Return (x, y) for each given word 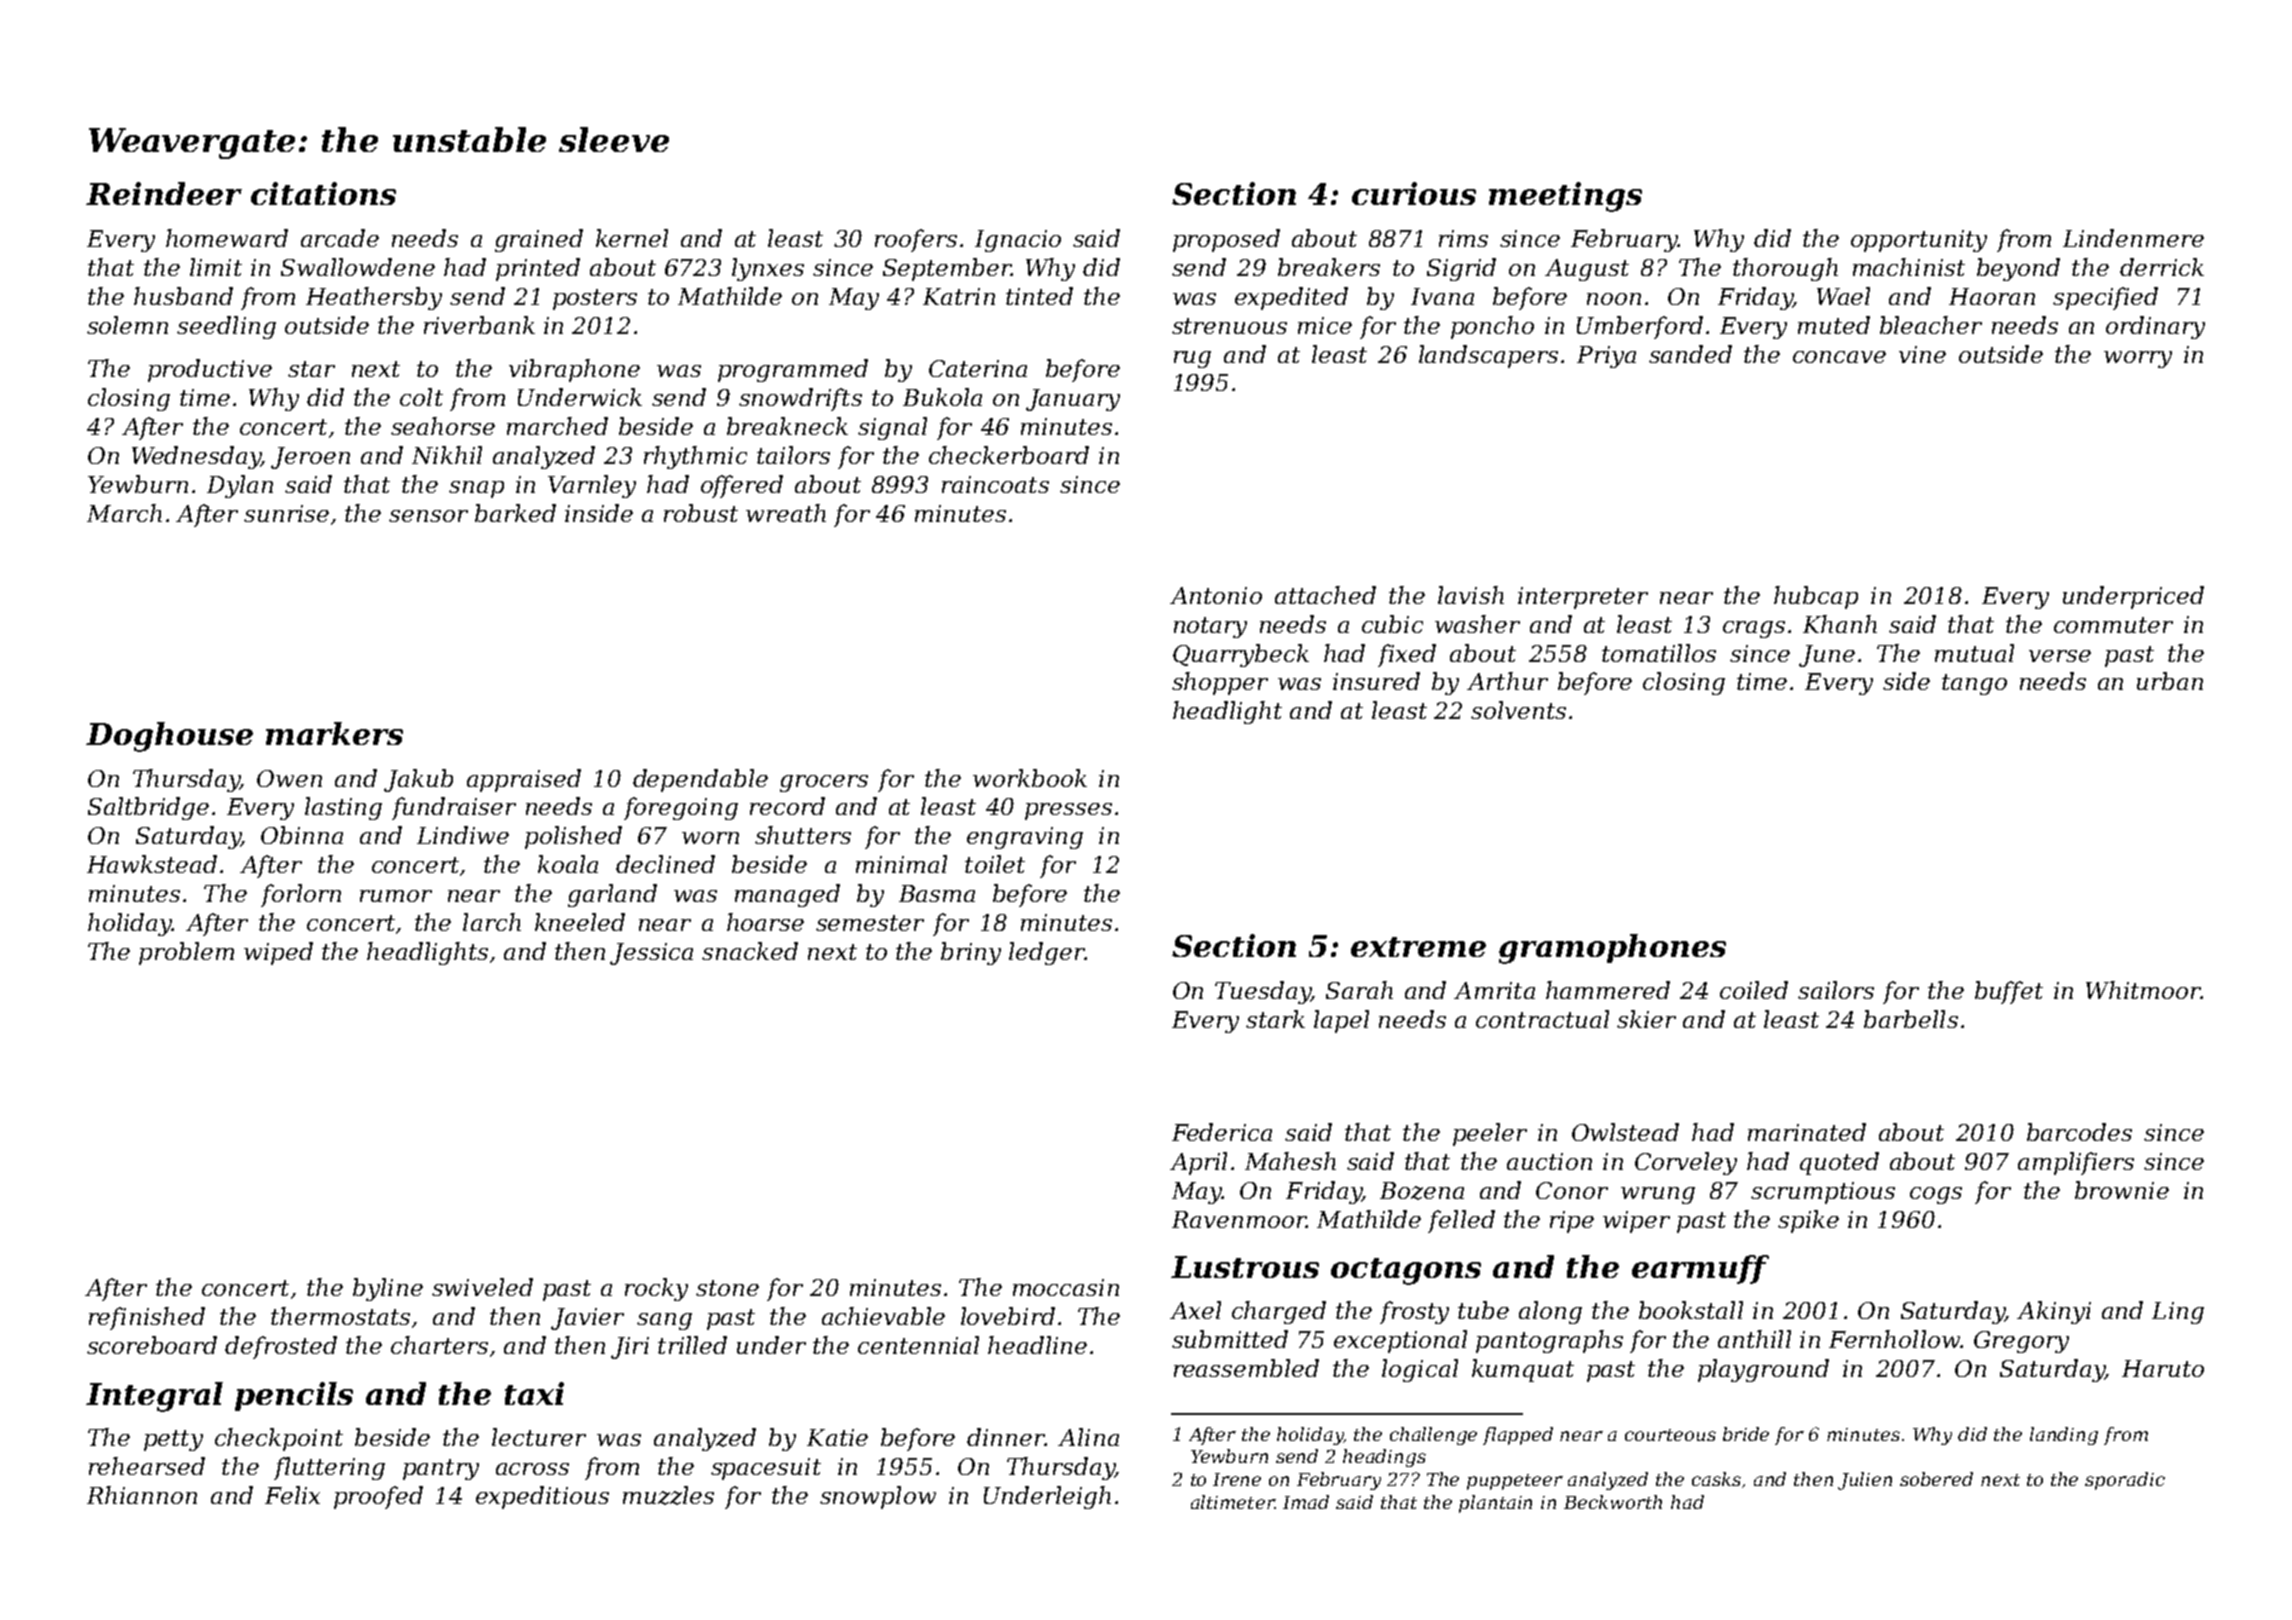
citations (323, 193)
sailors (1836, 990)
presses (1068, 811)
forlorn (301, 895)
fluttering (329, 1468)
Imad (1306, 1502)
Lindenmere (2133, 238)
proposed (1226, 240)
